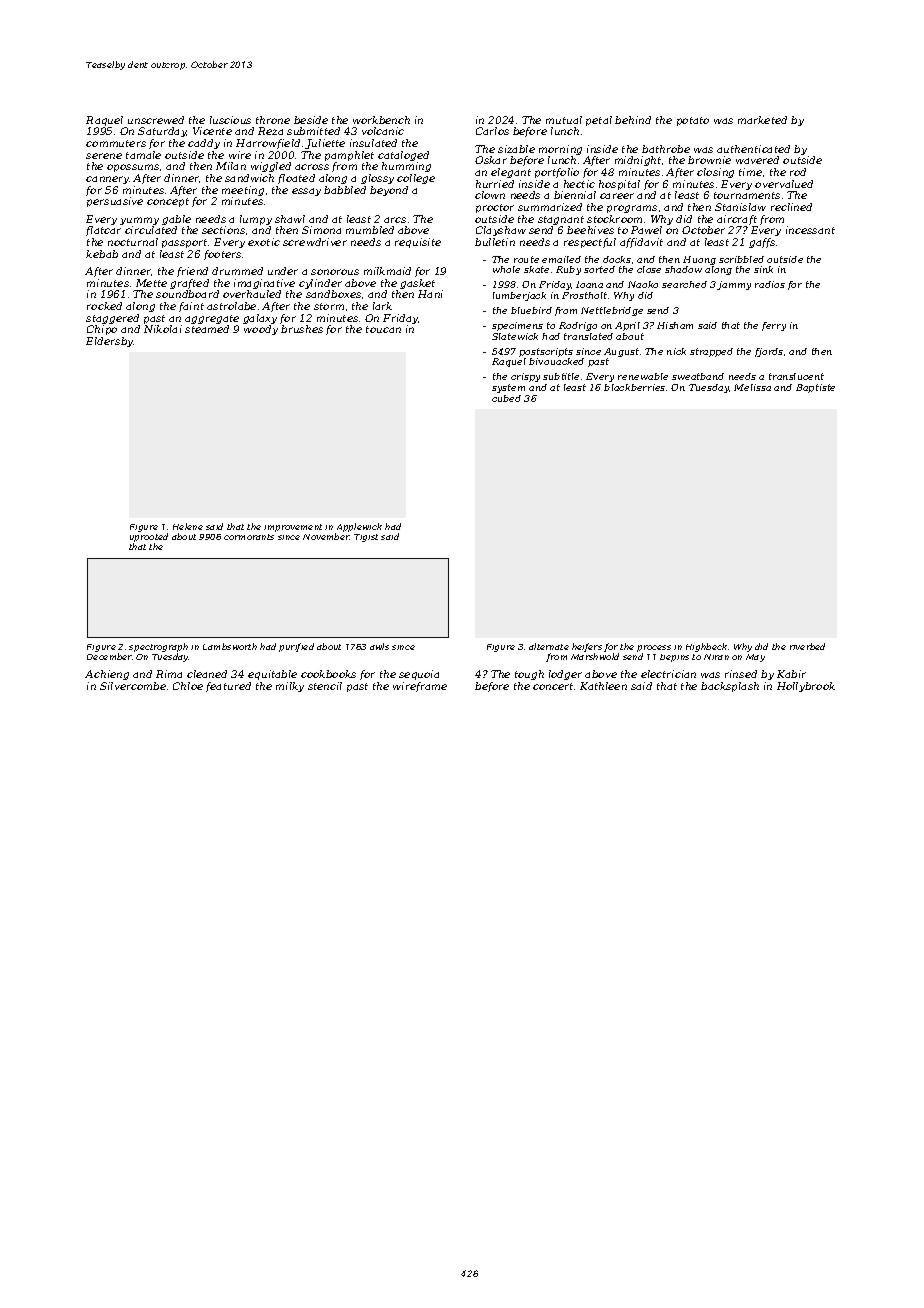 Image resolution: width=924 pixels, height=1308 pixels. What do you see at coordinates (418, 243) in the page?
I see `requisite` at bounding box center [418, 243].
